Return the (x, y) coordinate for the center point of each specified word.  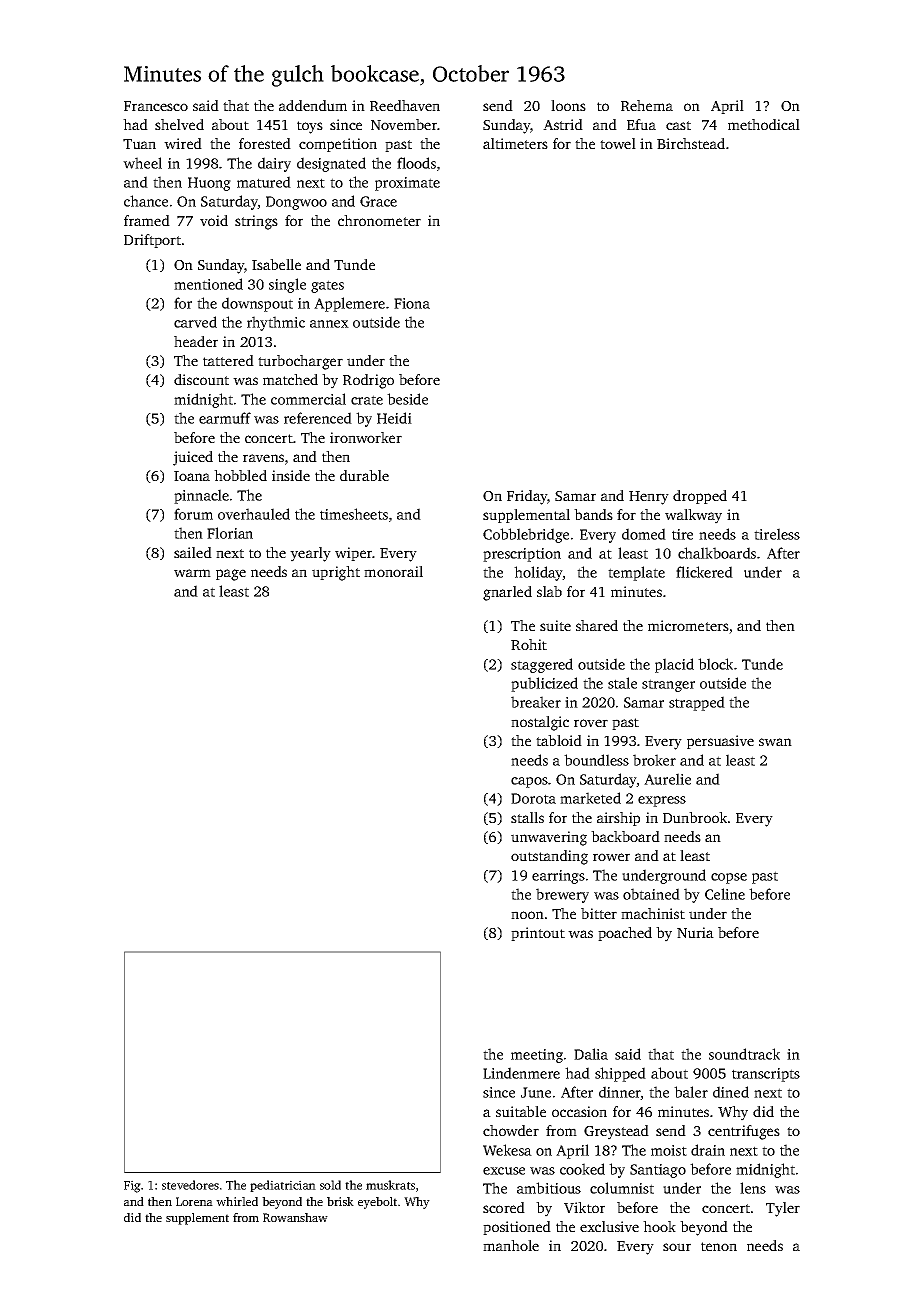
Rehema (647, 105)
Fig (132, 1186)
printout (538, 934)
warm (192, 573)
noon (527, 915)
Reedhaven (405, 105)
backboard (625, 836)
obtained (651, 894)
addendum (313, 105)
